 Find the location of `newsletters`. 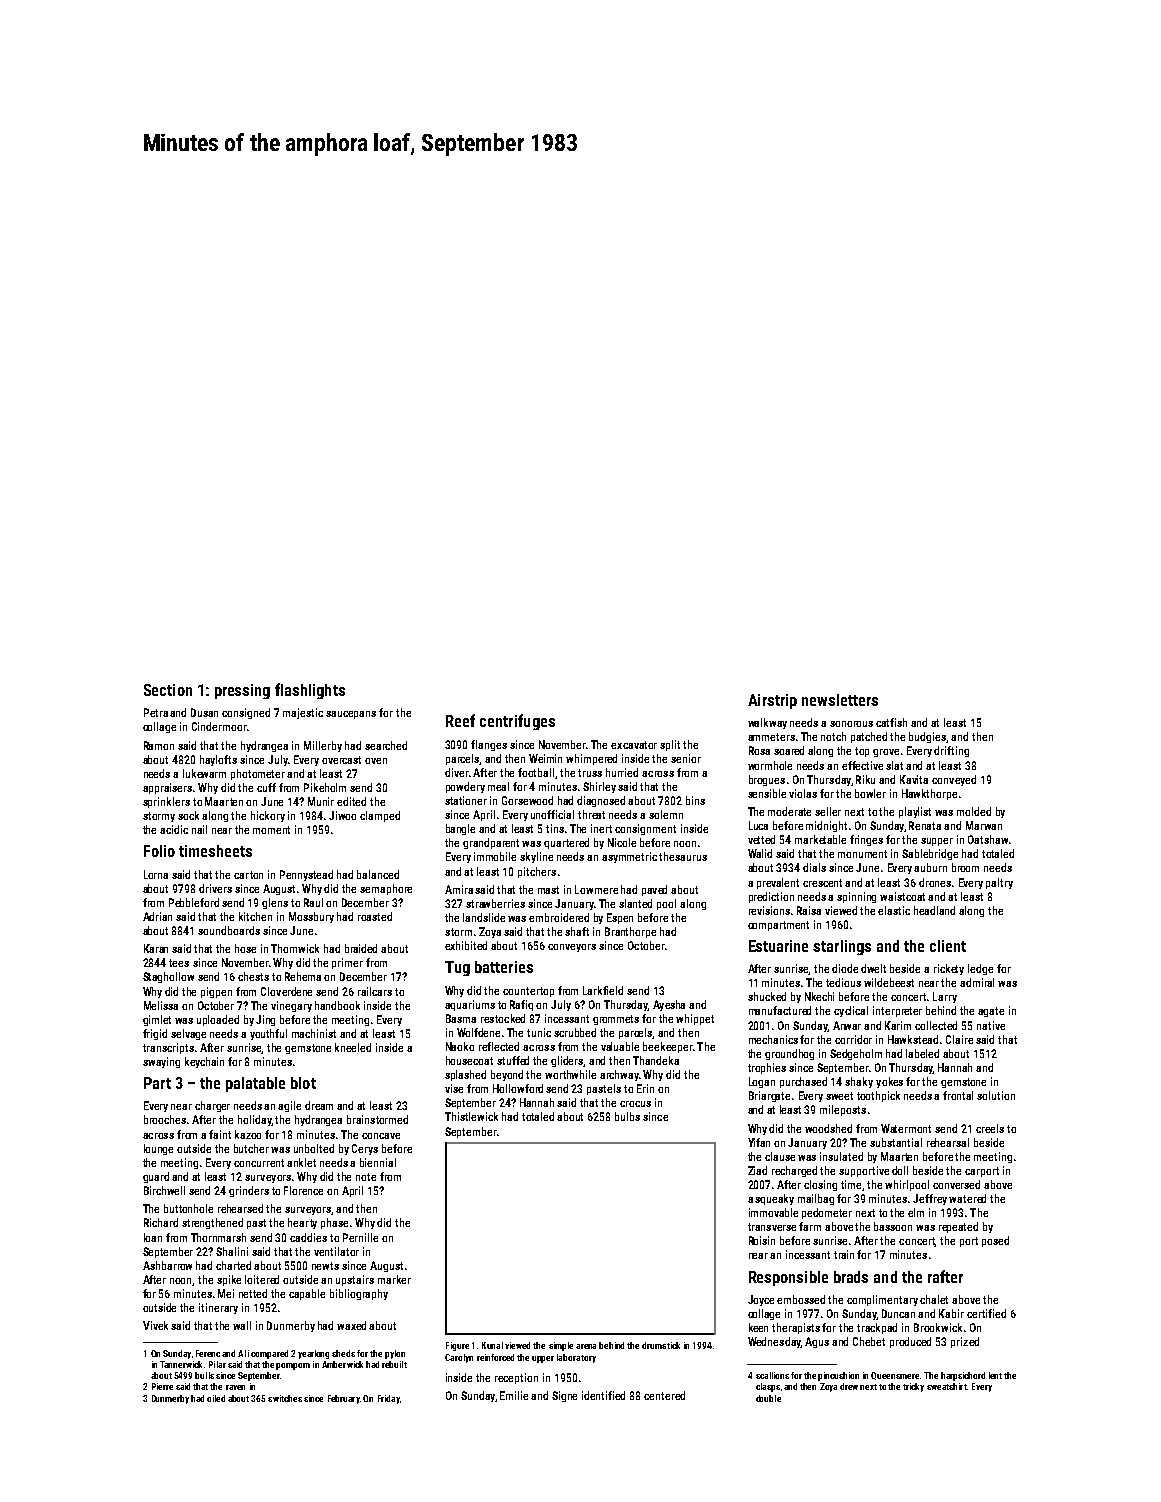

newsletters is located at coordinates (840, 700).
